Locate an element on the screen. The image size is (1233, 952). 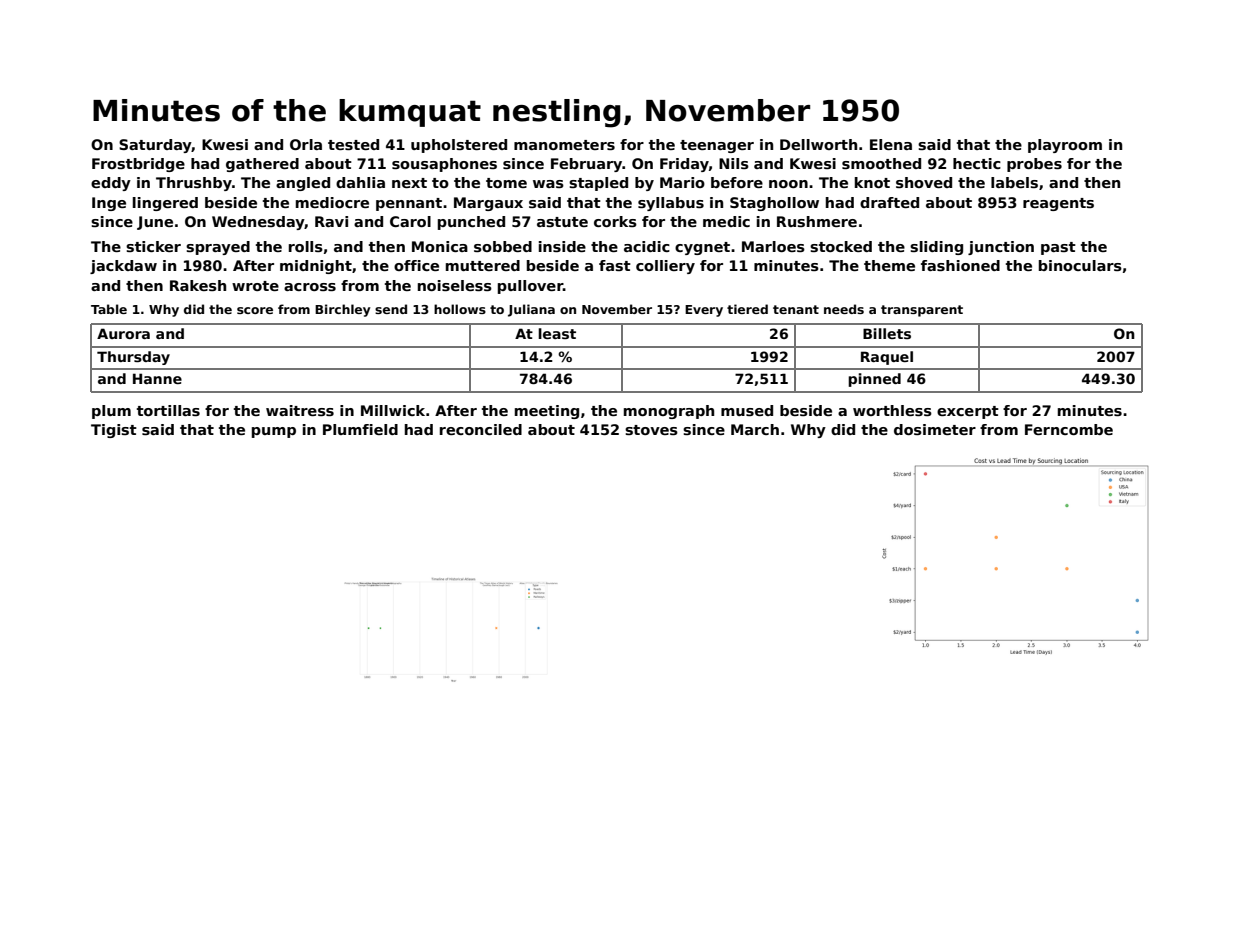
astute is located at coordinates (562, 222).
